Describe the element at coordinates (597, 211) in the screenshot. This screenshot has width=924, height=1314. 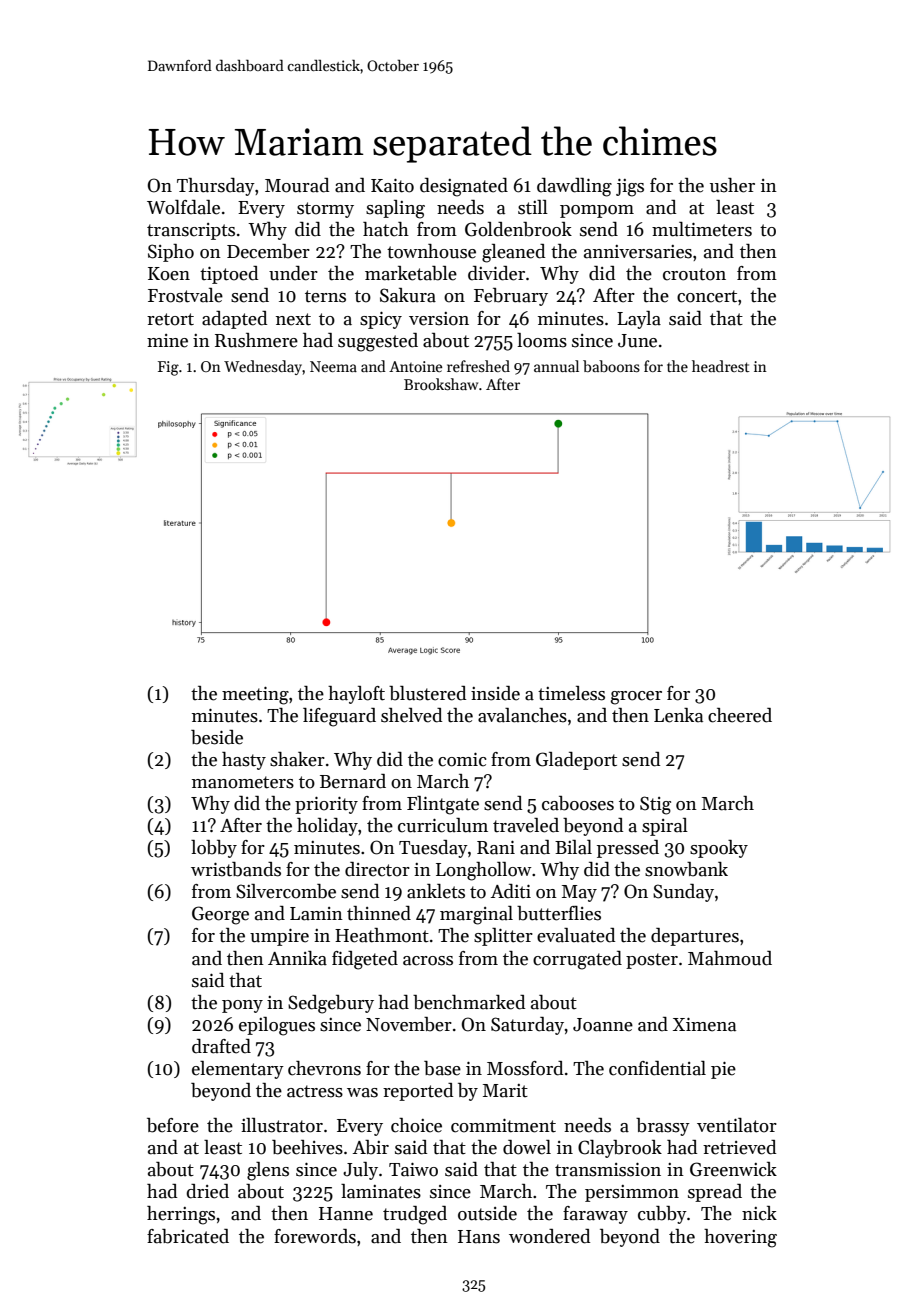
I see `pompom` at that location.
